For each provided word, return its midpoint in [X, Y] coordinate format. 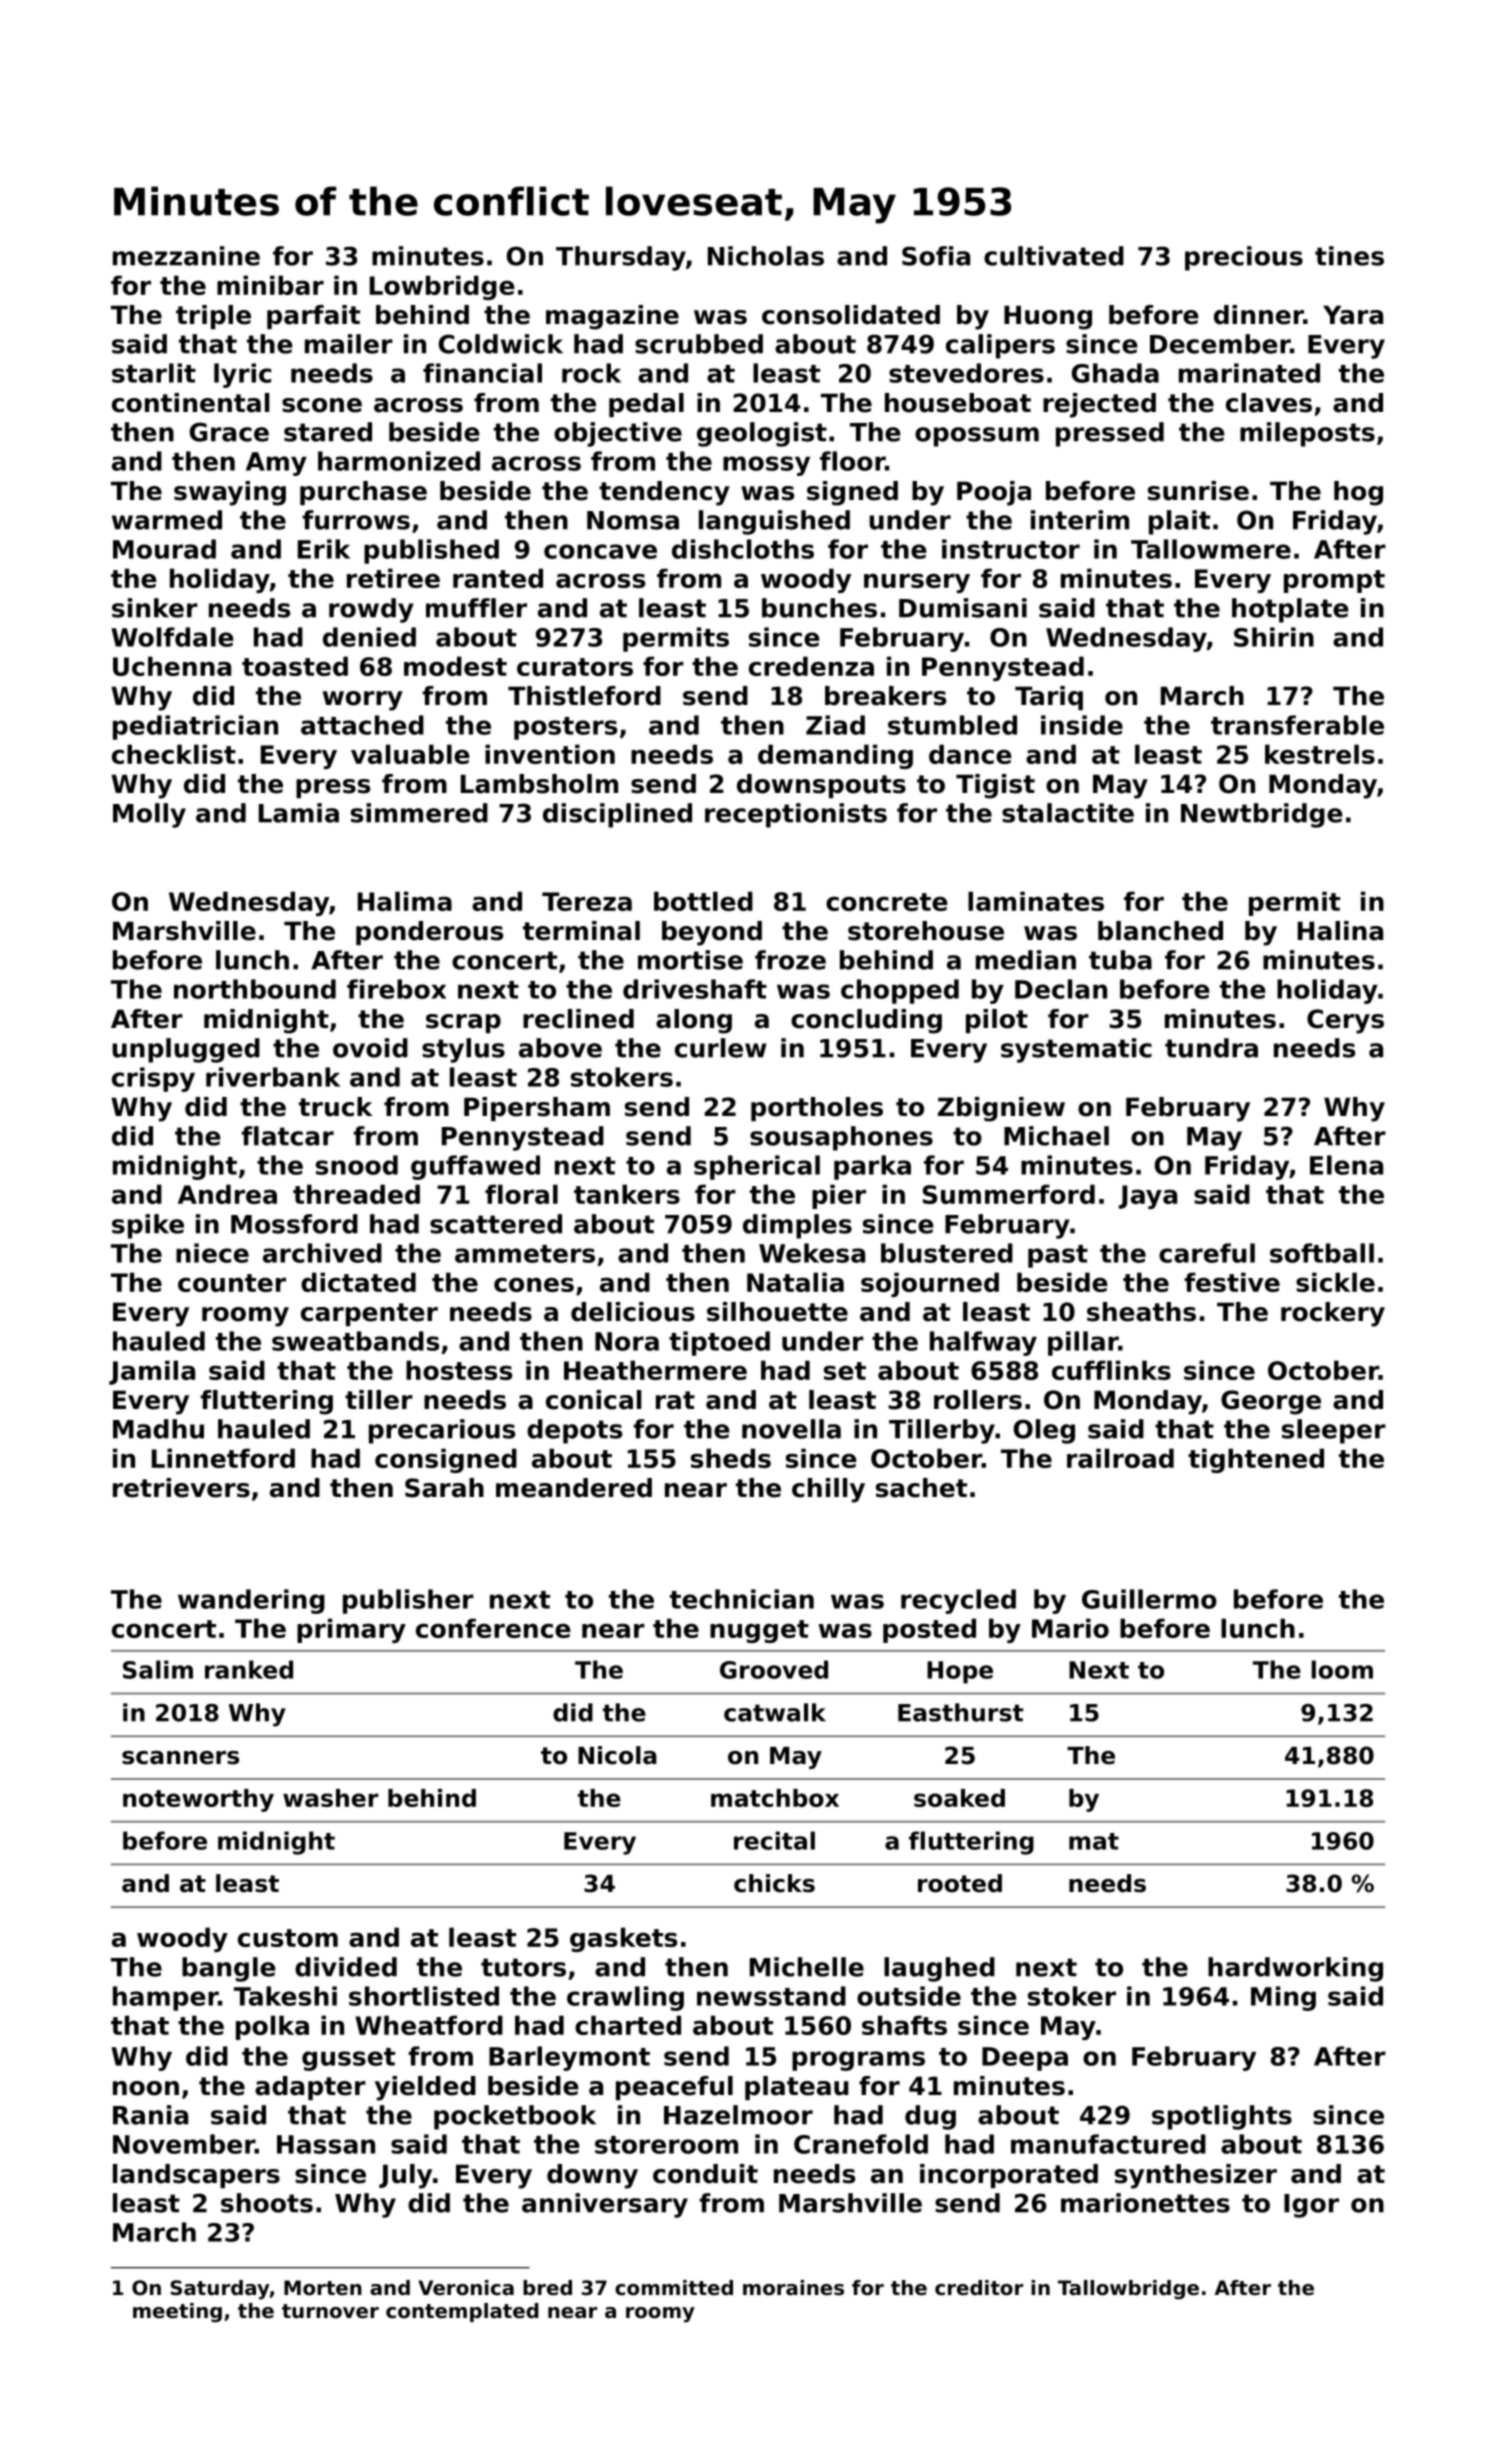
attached [362, 725]
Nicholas [766, 256]
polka [272, 2027]
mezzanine [186, 256]
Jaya [1148, 1197]
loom [1342, 1669]
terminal [581, 931]
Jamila [152, 1372]
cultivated [1054, 256]
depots [574, 1431]
